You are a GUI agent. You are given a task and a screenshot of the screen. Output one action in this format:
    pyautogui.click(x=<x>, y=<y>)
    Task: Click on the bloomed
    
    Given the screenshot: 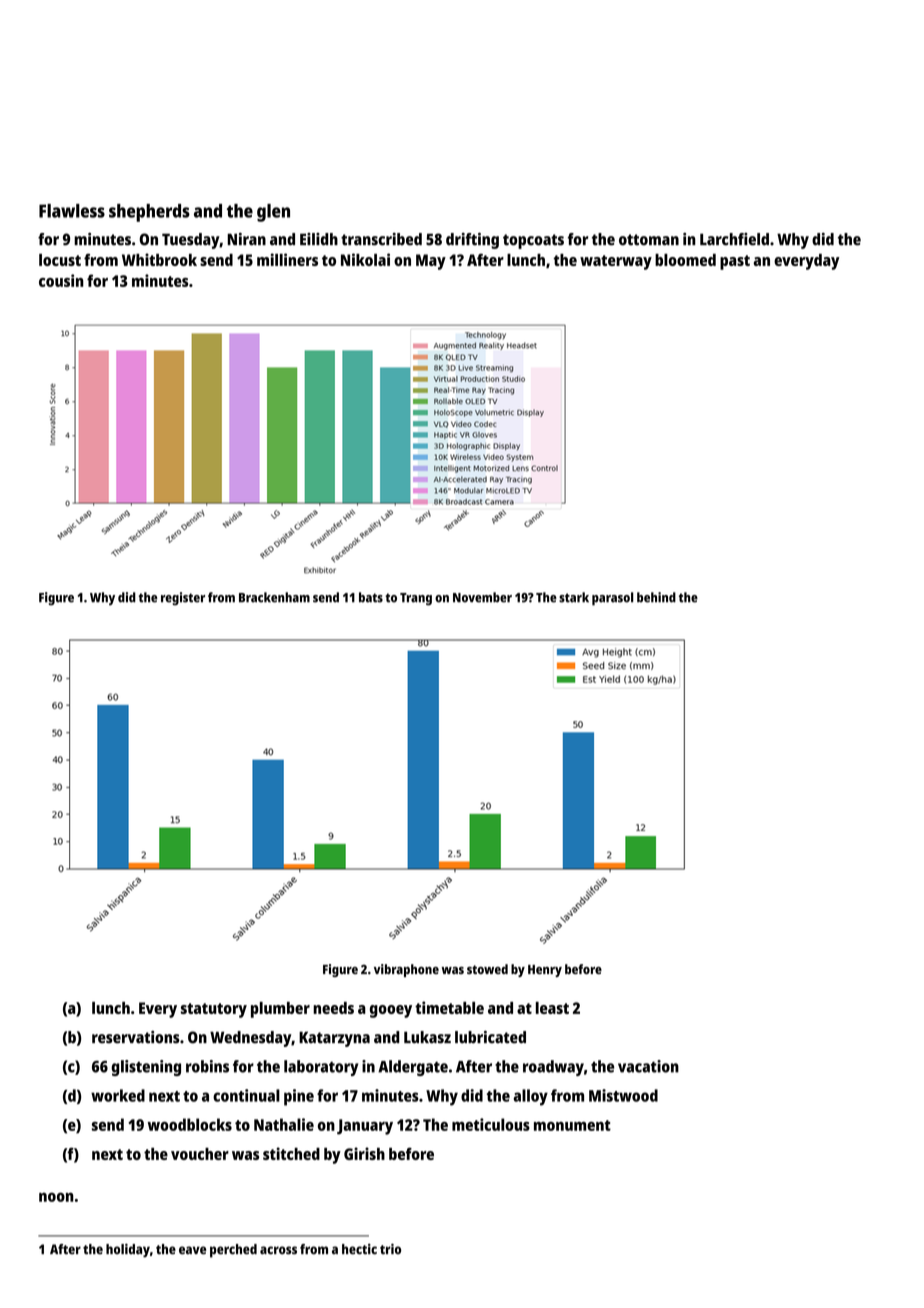 What is the action you would take?
    pyautogui.click(x=685, y=260)
